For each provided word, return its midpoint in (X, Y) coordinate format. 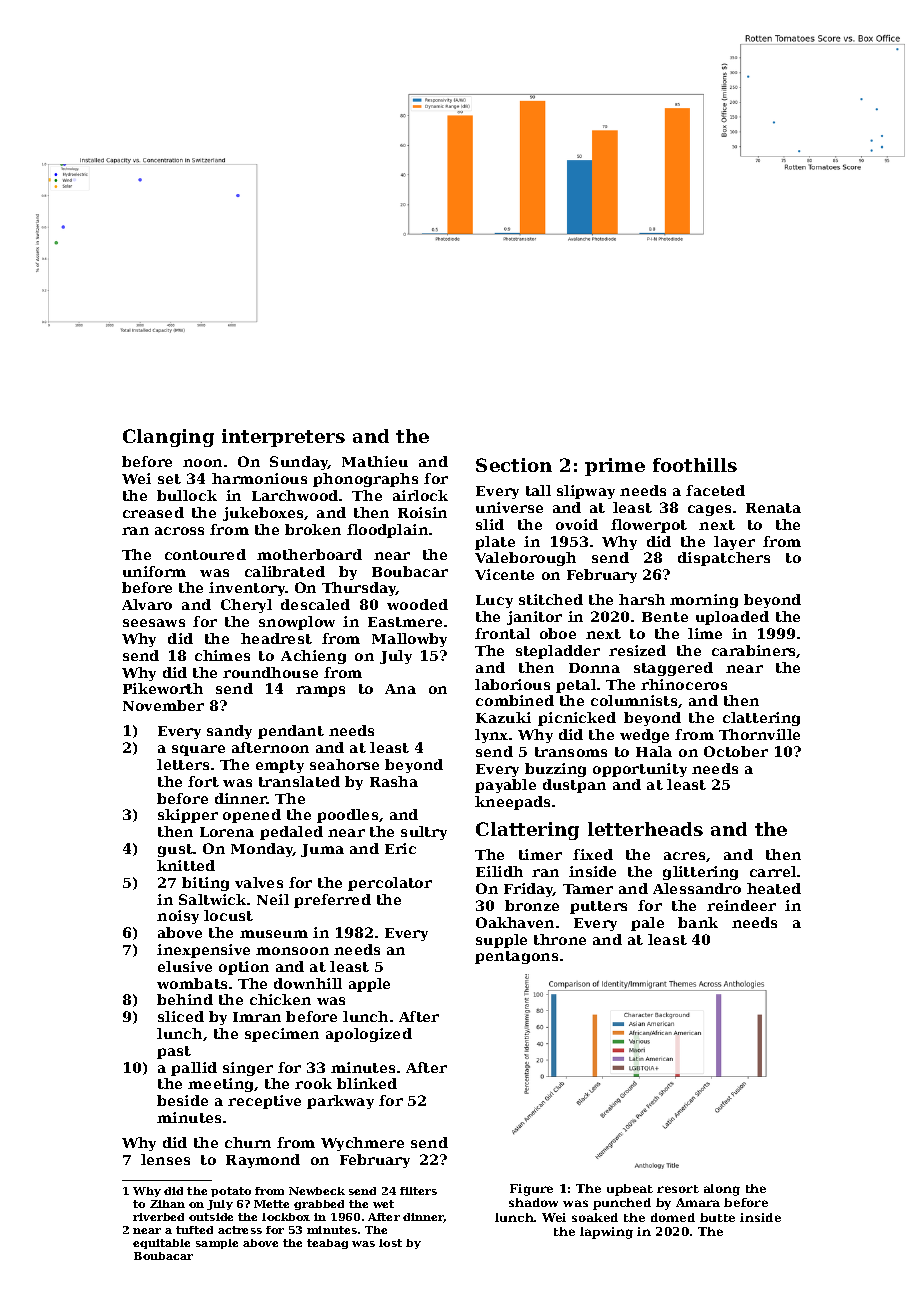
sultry (424, 833)
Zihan (167, 1204)
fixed (593, 854)
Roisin (422, 512)
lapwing (606, 1233)
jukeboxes (263, 514)
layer (734, 543)
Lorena (227, 832)
